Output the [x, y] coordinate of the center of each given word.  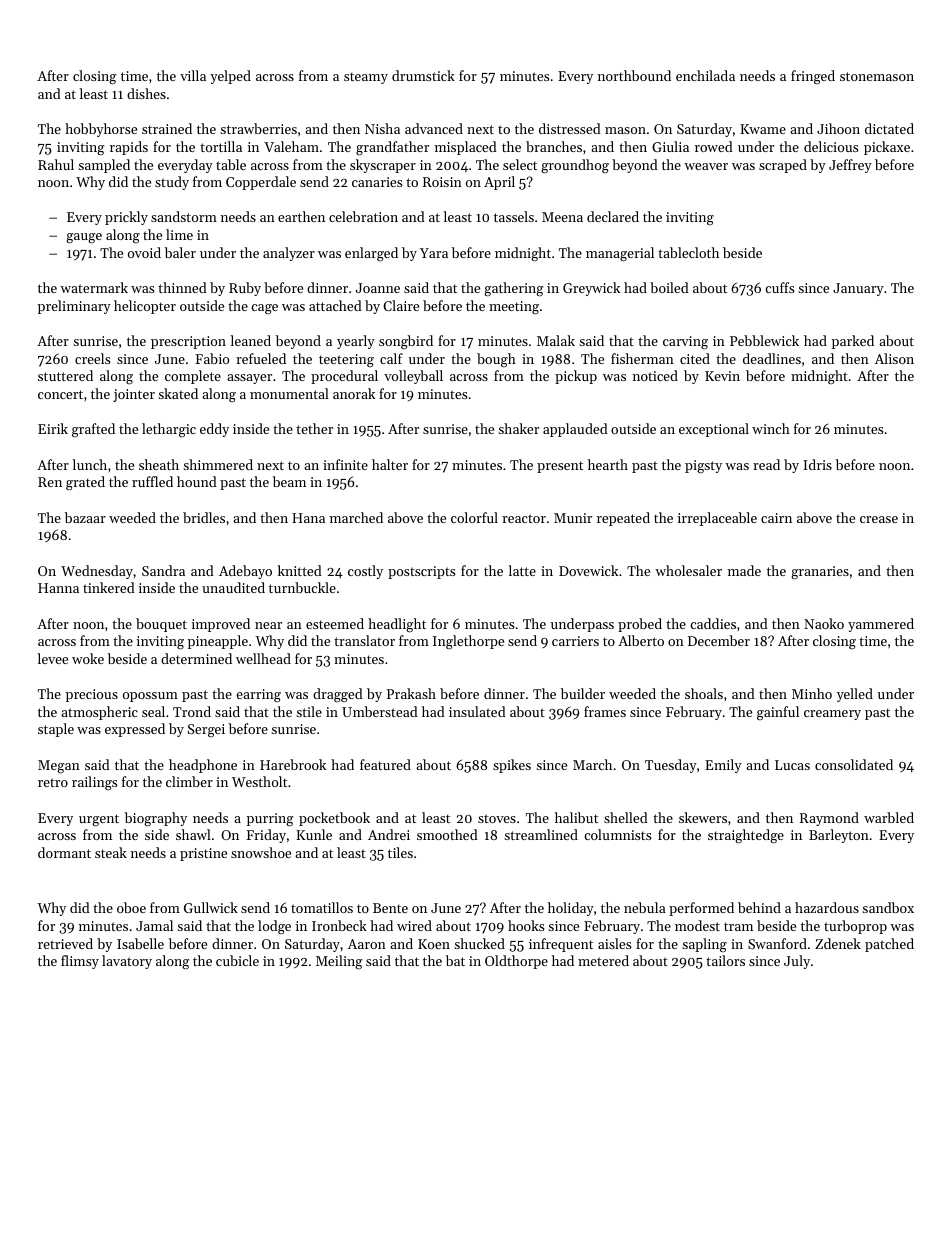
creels [92, 358]
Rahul [56, 164]
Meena [562, 217]
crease [879, 519]
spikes [512, 766]
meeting [514, 308]
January [858, 289]
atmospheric [99, 713]
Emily [723, 766]
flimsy [80, 962]
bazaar [85, 517]
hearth [608, 464]
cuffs [779, 287]
